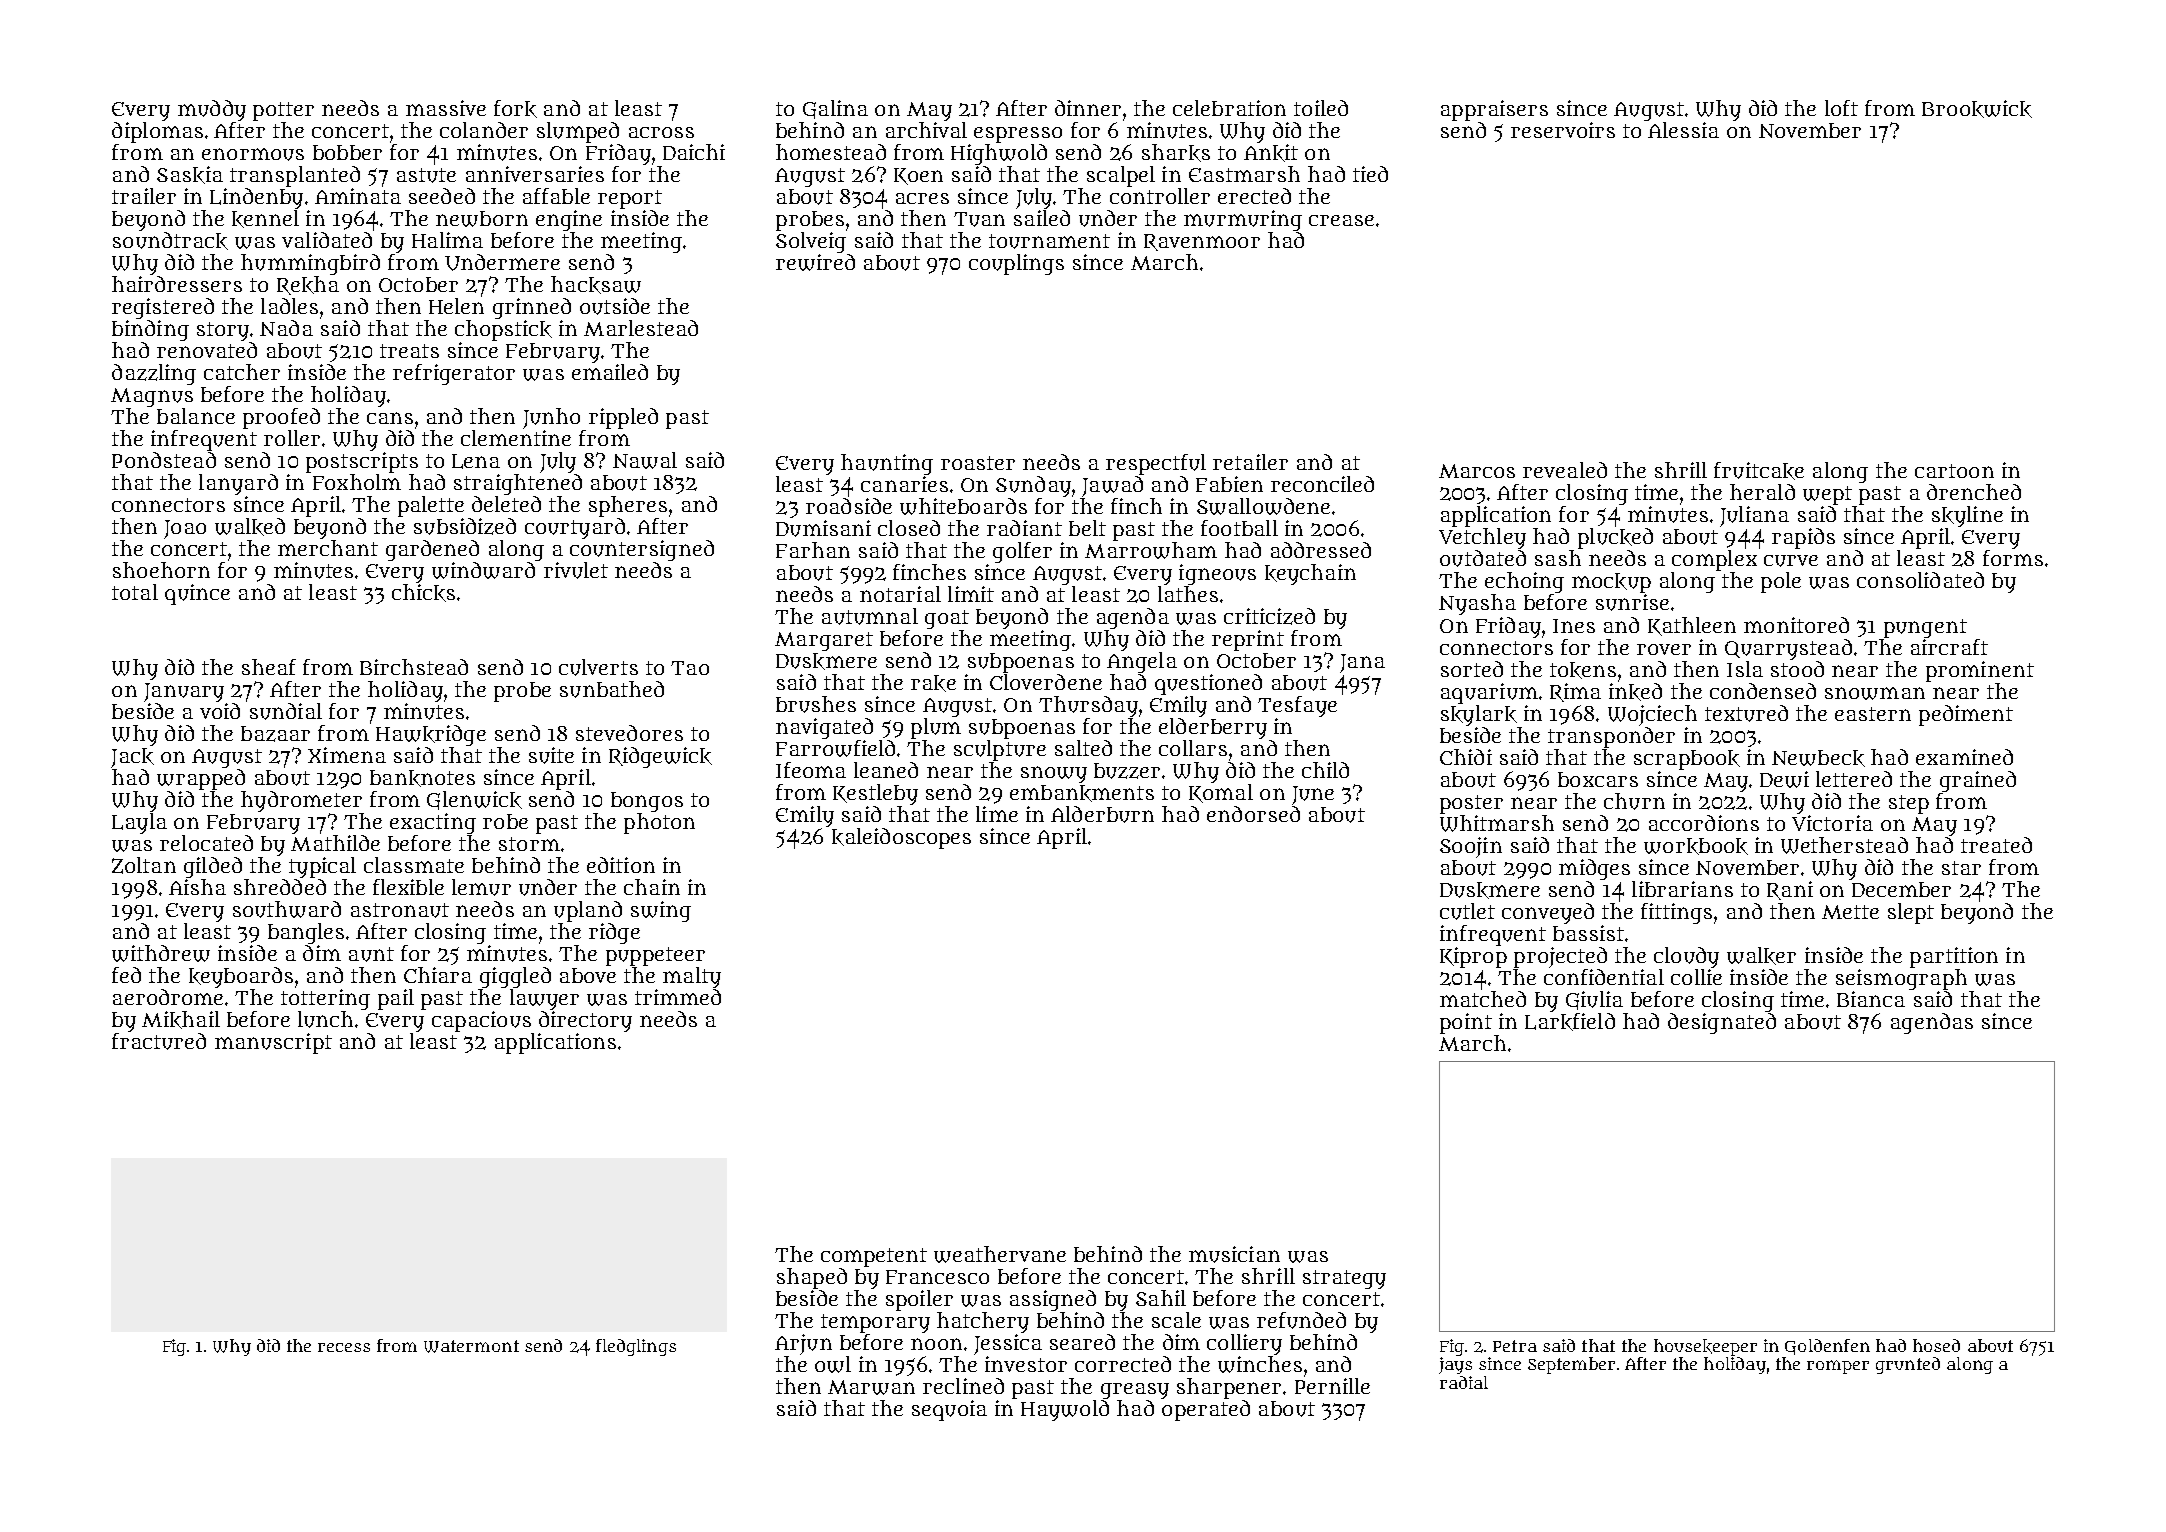  I want to click on Alessia, so click(1683, 130).
